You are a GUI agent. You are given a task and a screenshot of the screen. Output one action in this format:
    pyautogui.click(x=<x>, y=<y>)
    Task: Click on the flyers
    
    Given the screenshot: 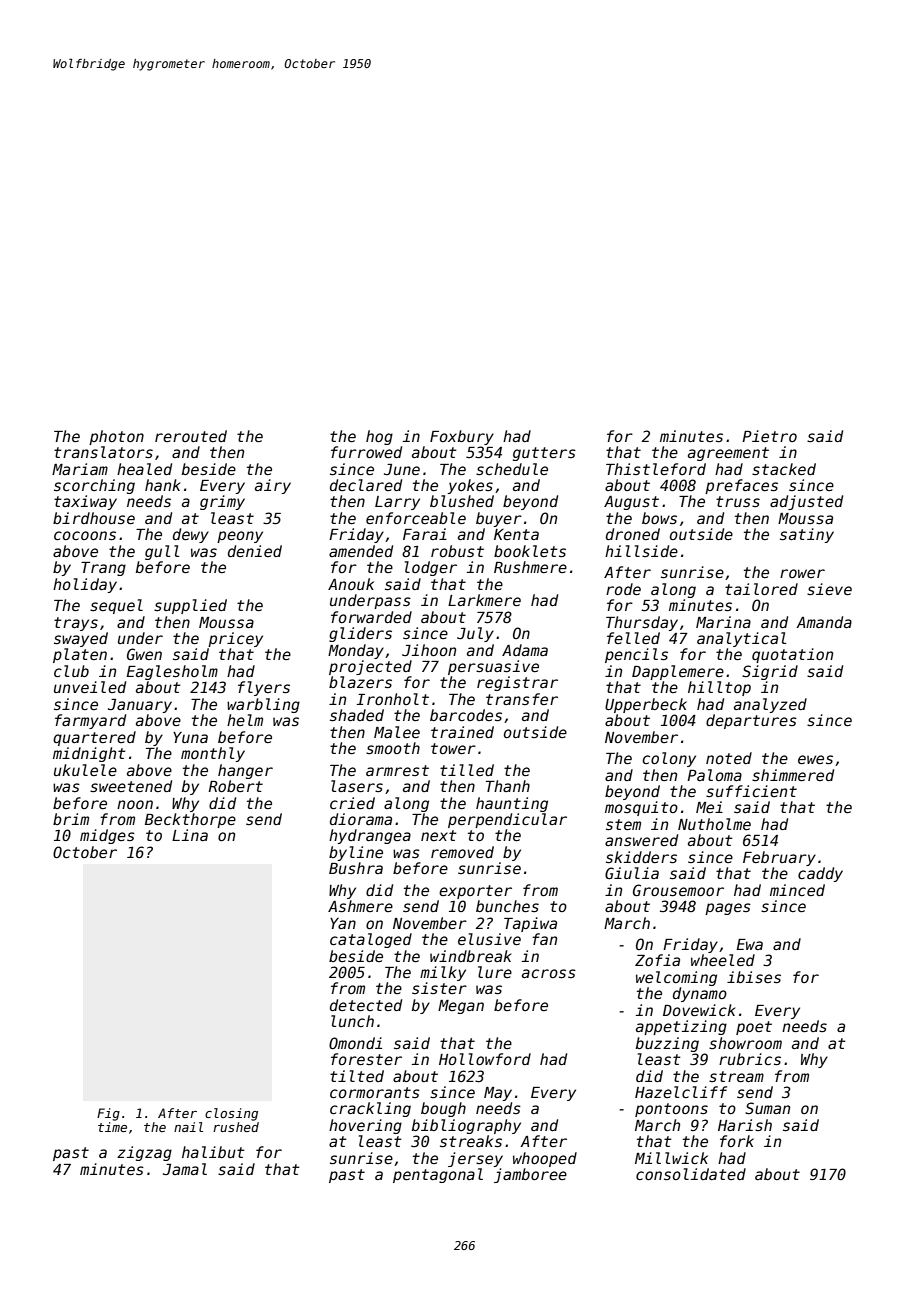 What is the action you would take?
    pyautogui.click(x=264, y=688)
